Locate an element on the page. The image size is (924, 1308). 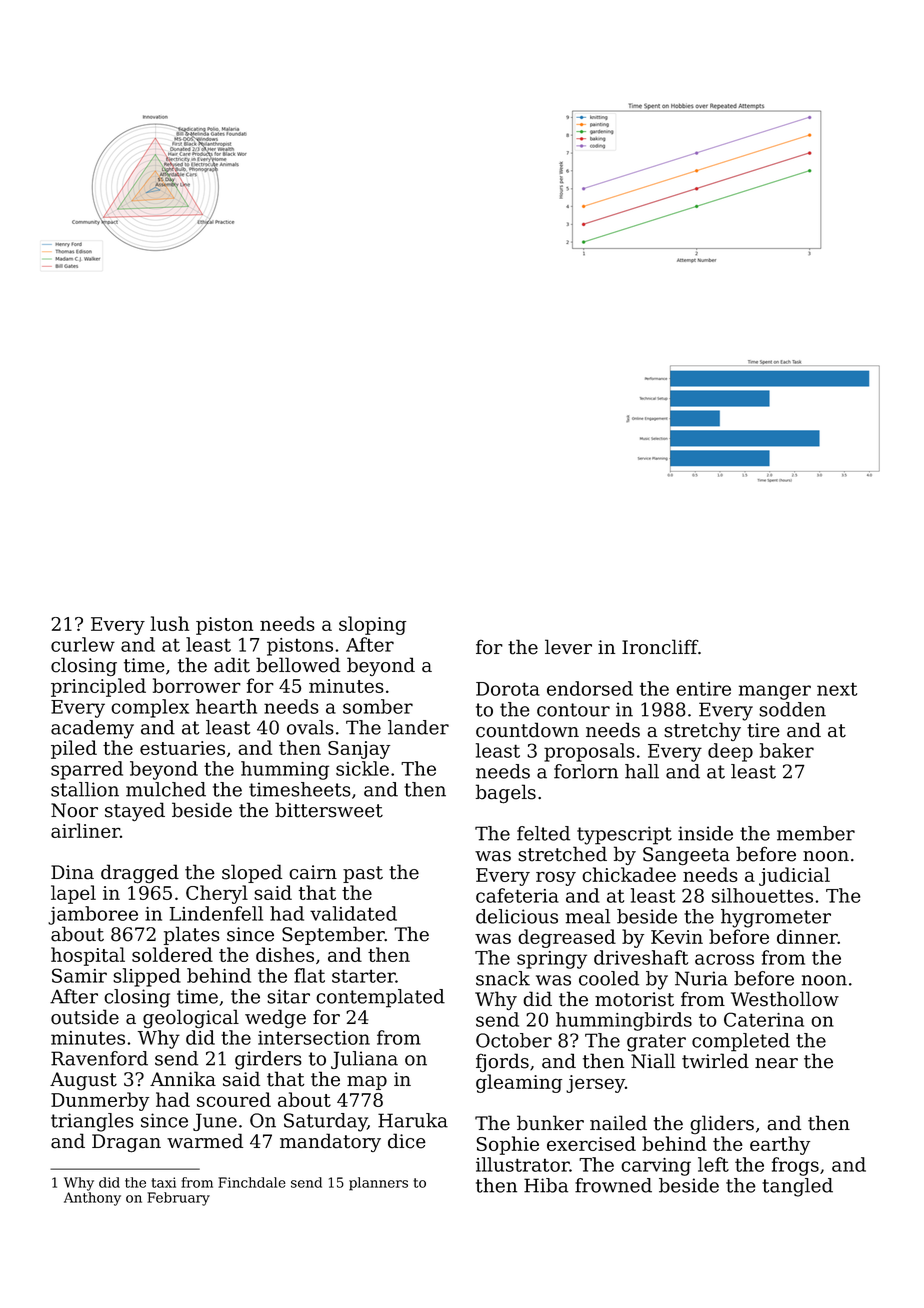
lever is located at coordinates (568, 647).
